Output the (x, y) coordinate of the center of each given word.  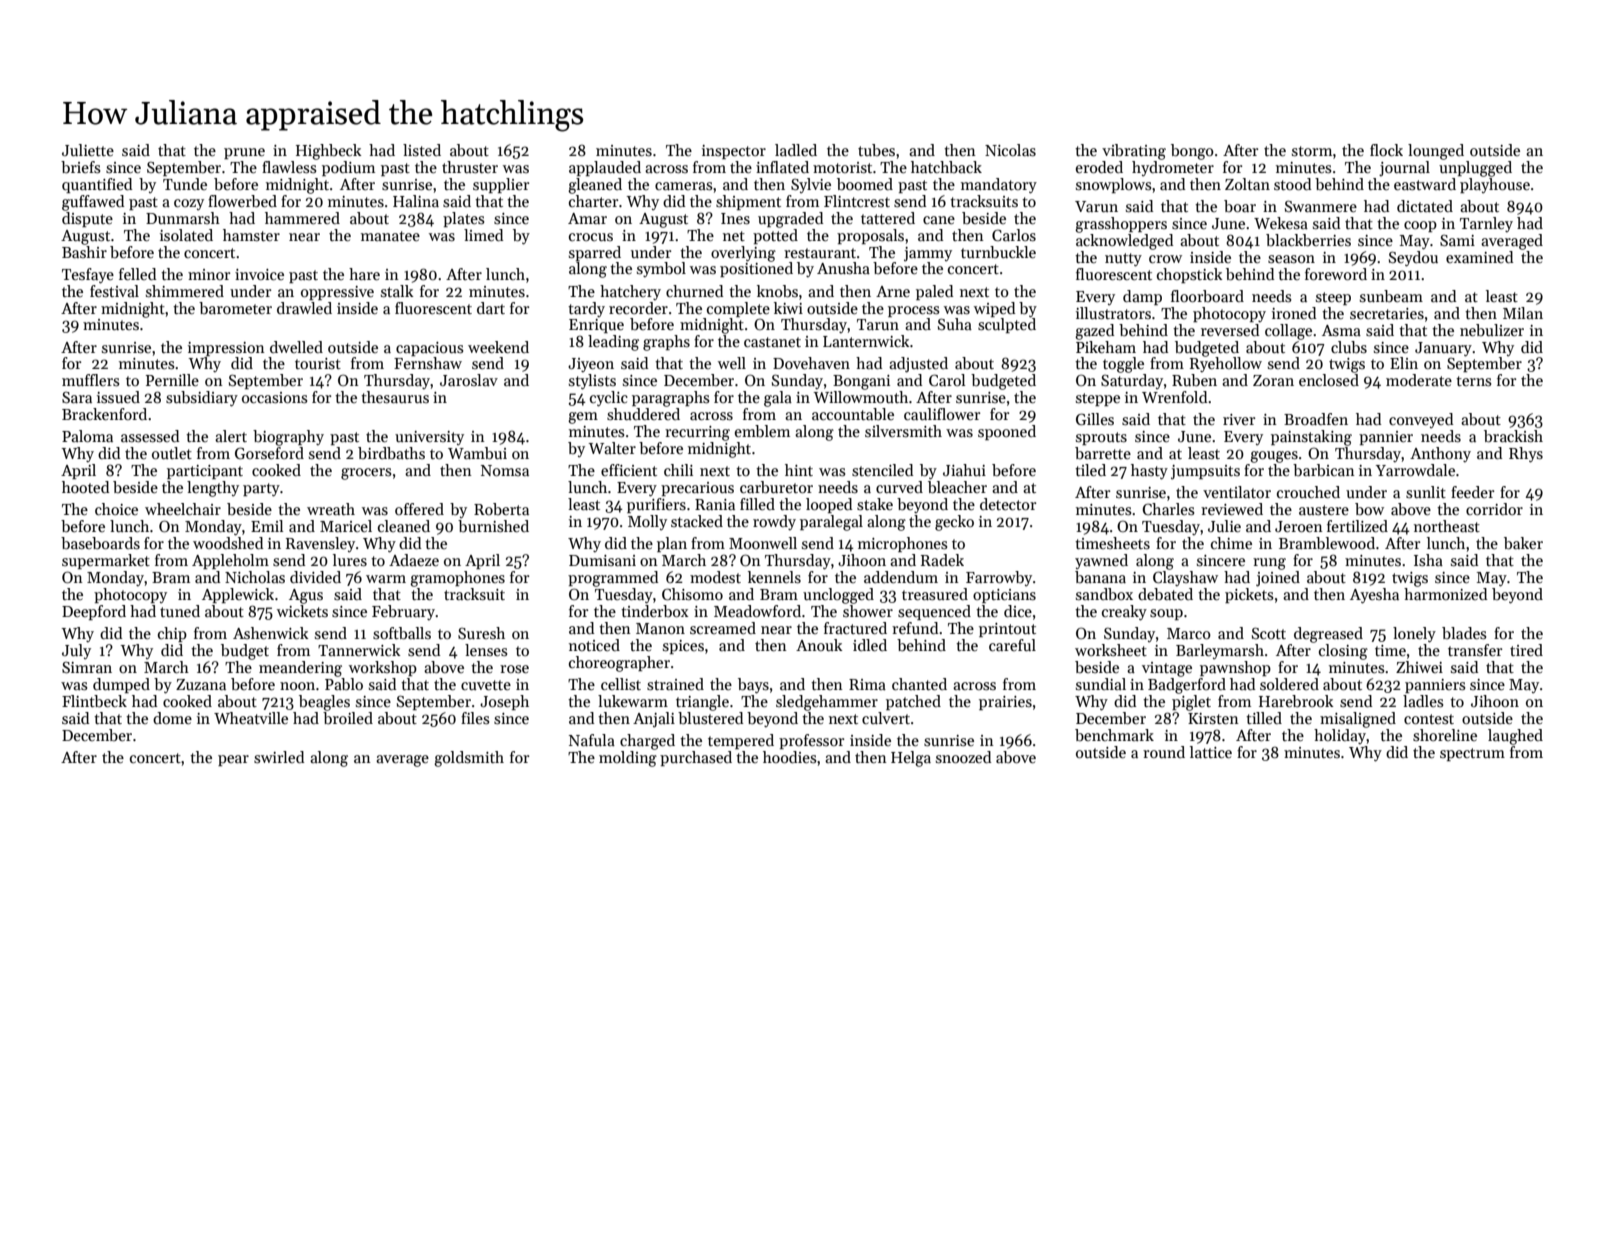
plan (672, 544)
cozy (189, 204)
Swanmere (1321, 206)
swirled (279, 757)
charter (594, 201)
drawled (304, 308)
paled (935, 292)
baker (1523, 543)
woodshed (228, 543)
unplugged (1475, 169)
